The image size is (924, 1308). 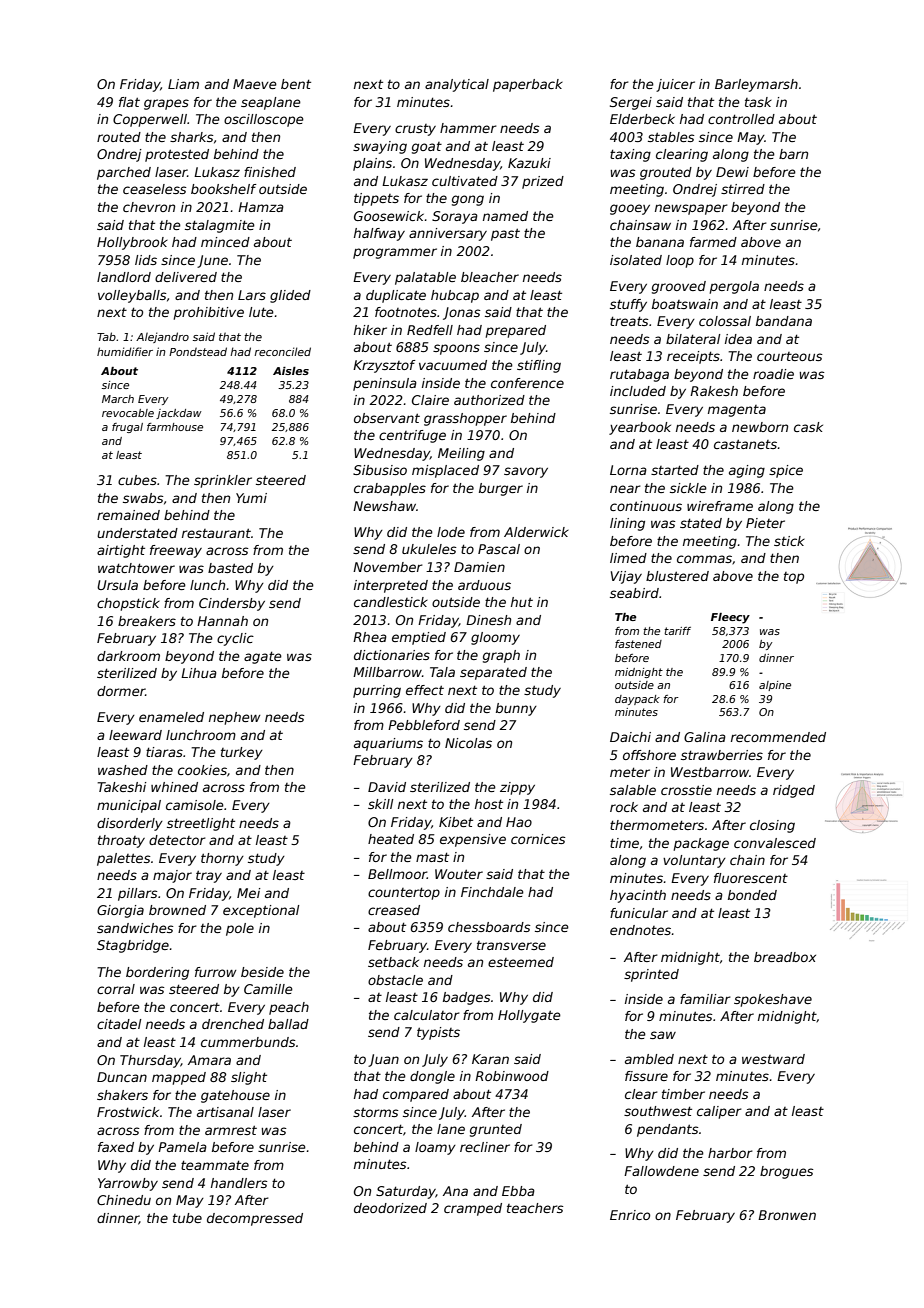 What do you see at coordinates (685, 304) in the screenshot?
I see `boatswain` at bounding box center [685, 304].
